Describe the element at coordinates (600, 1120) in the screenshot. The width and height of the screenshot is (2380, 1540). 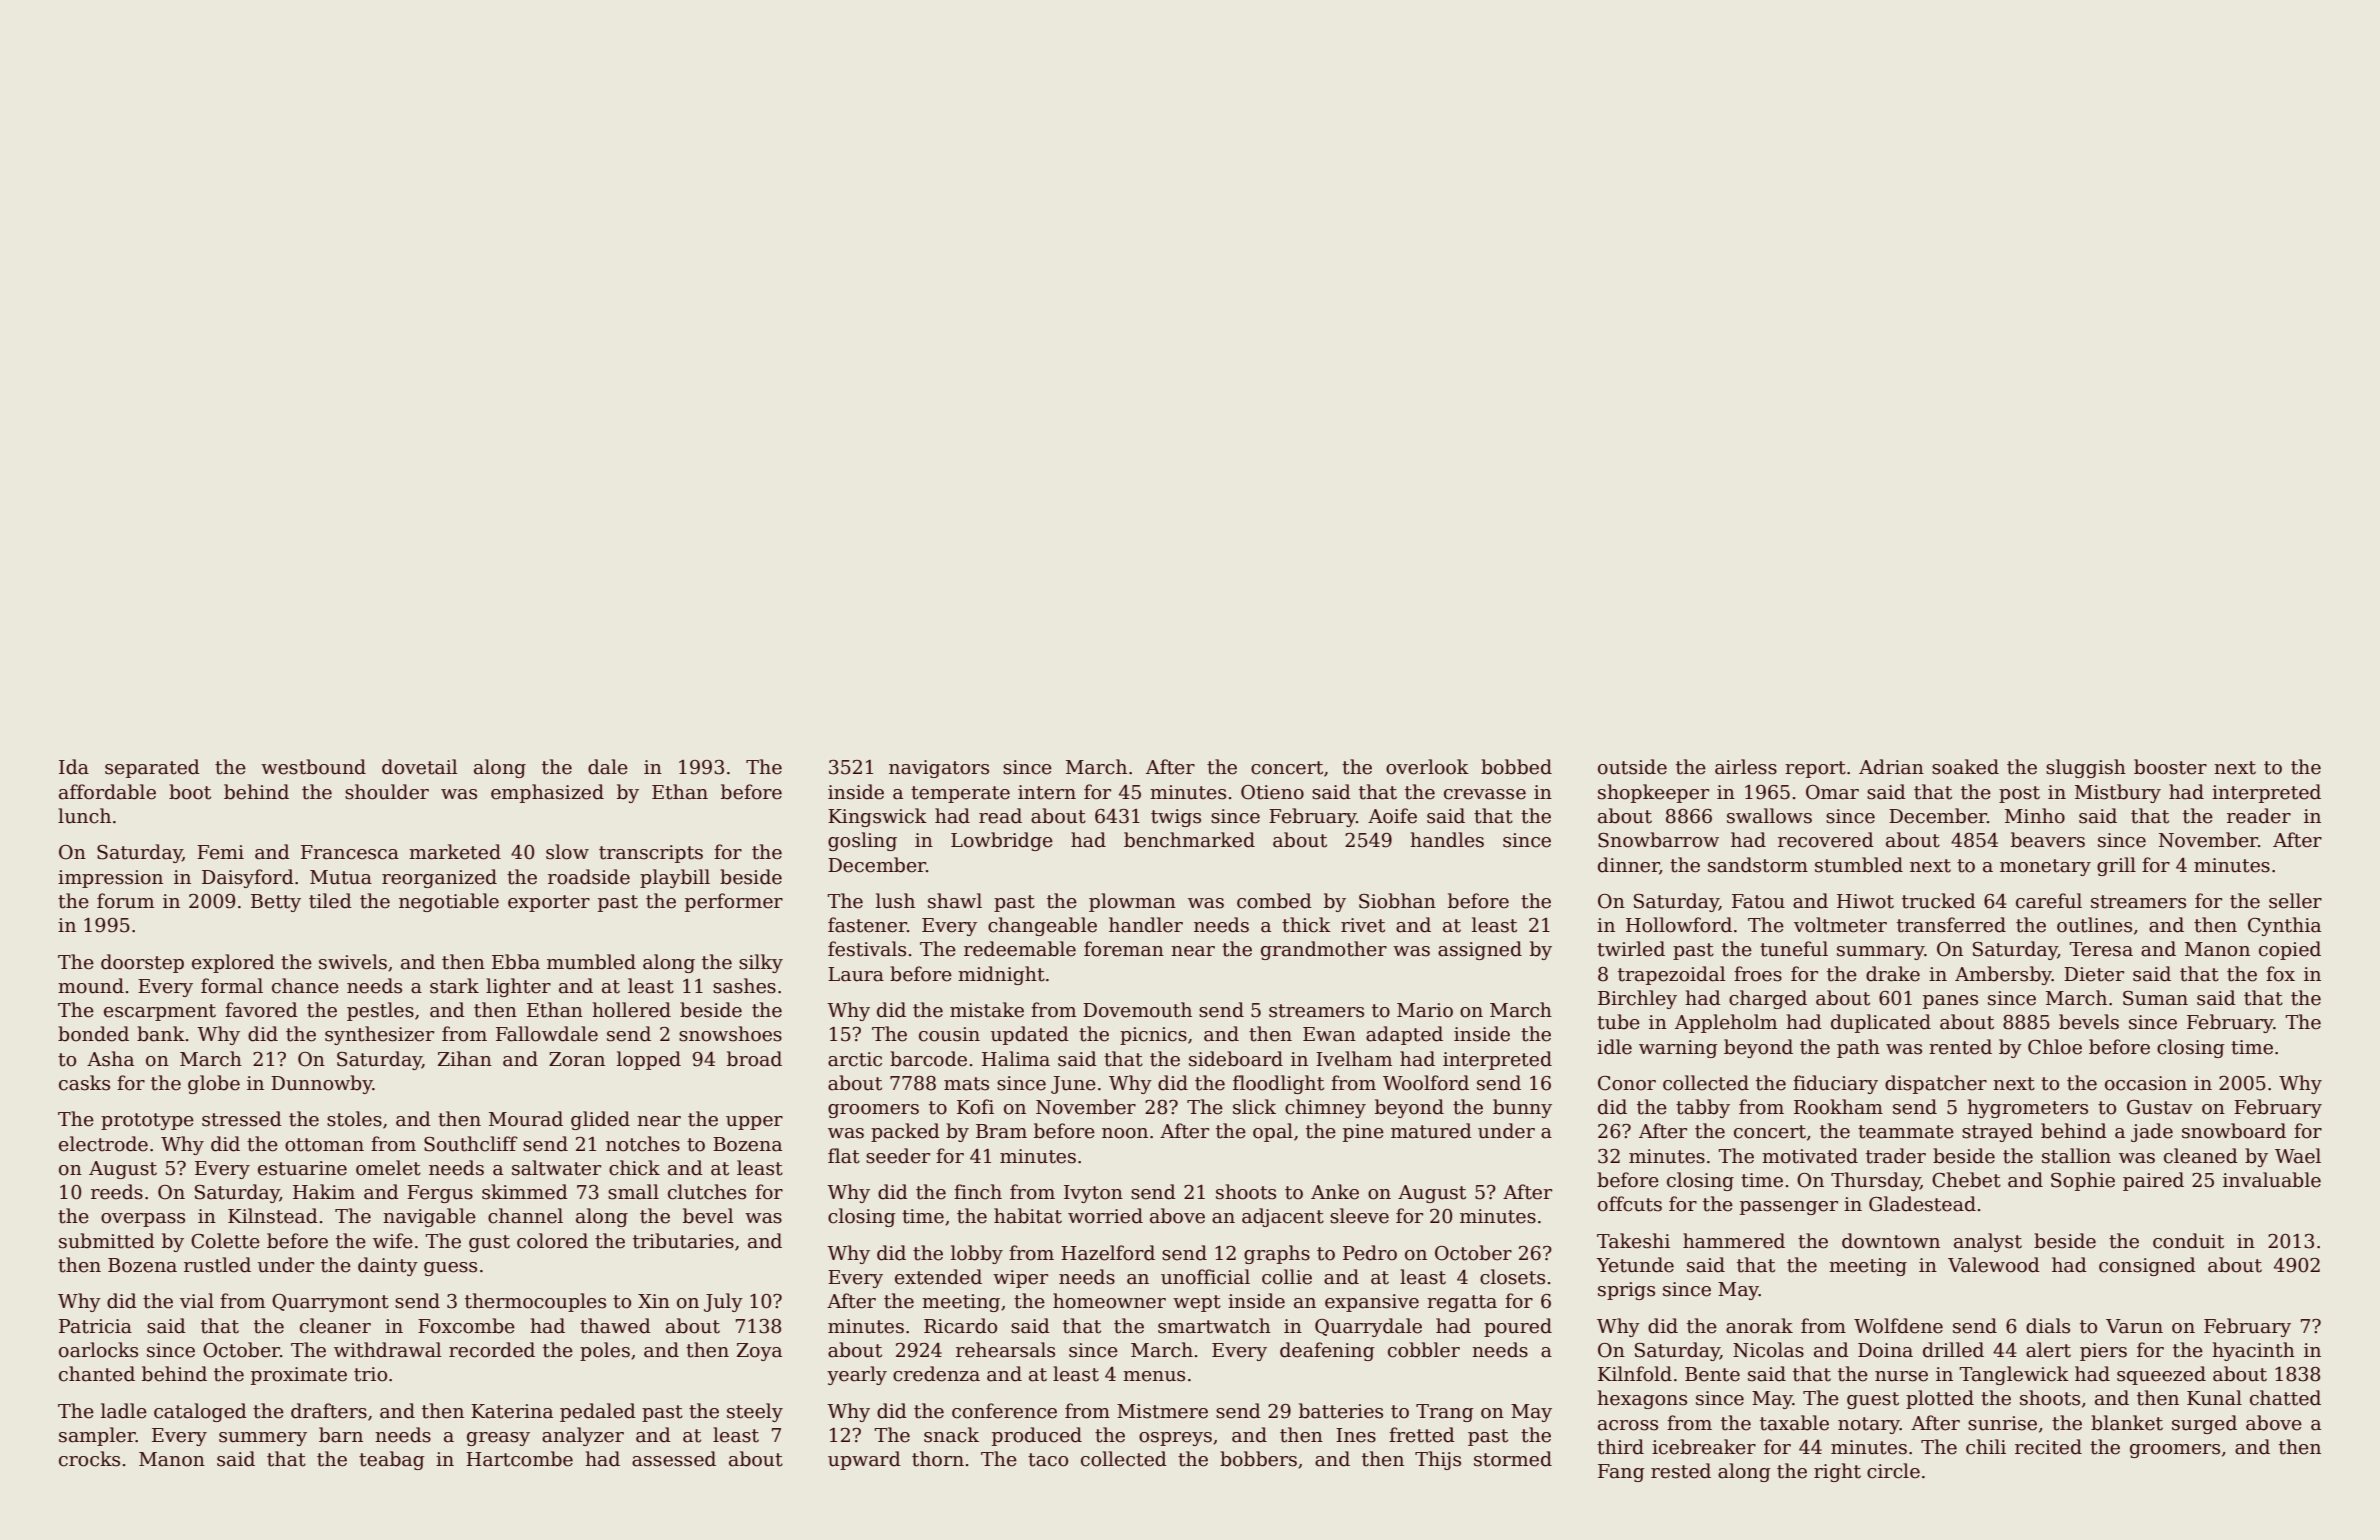
I see `glided` at that location.
